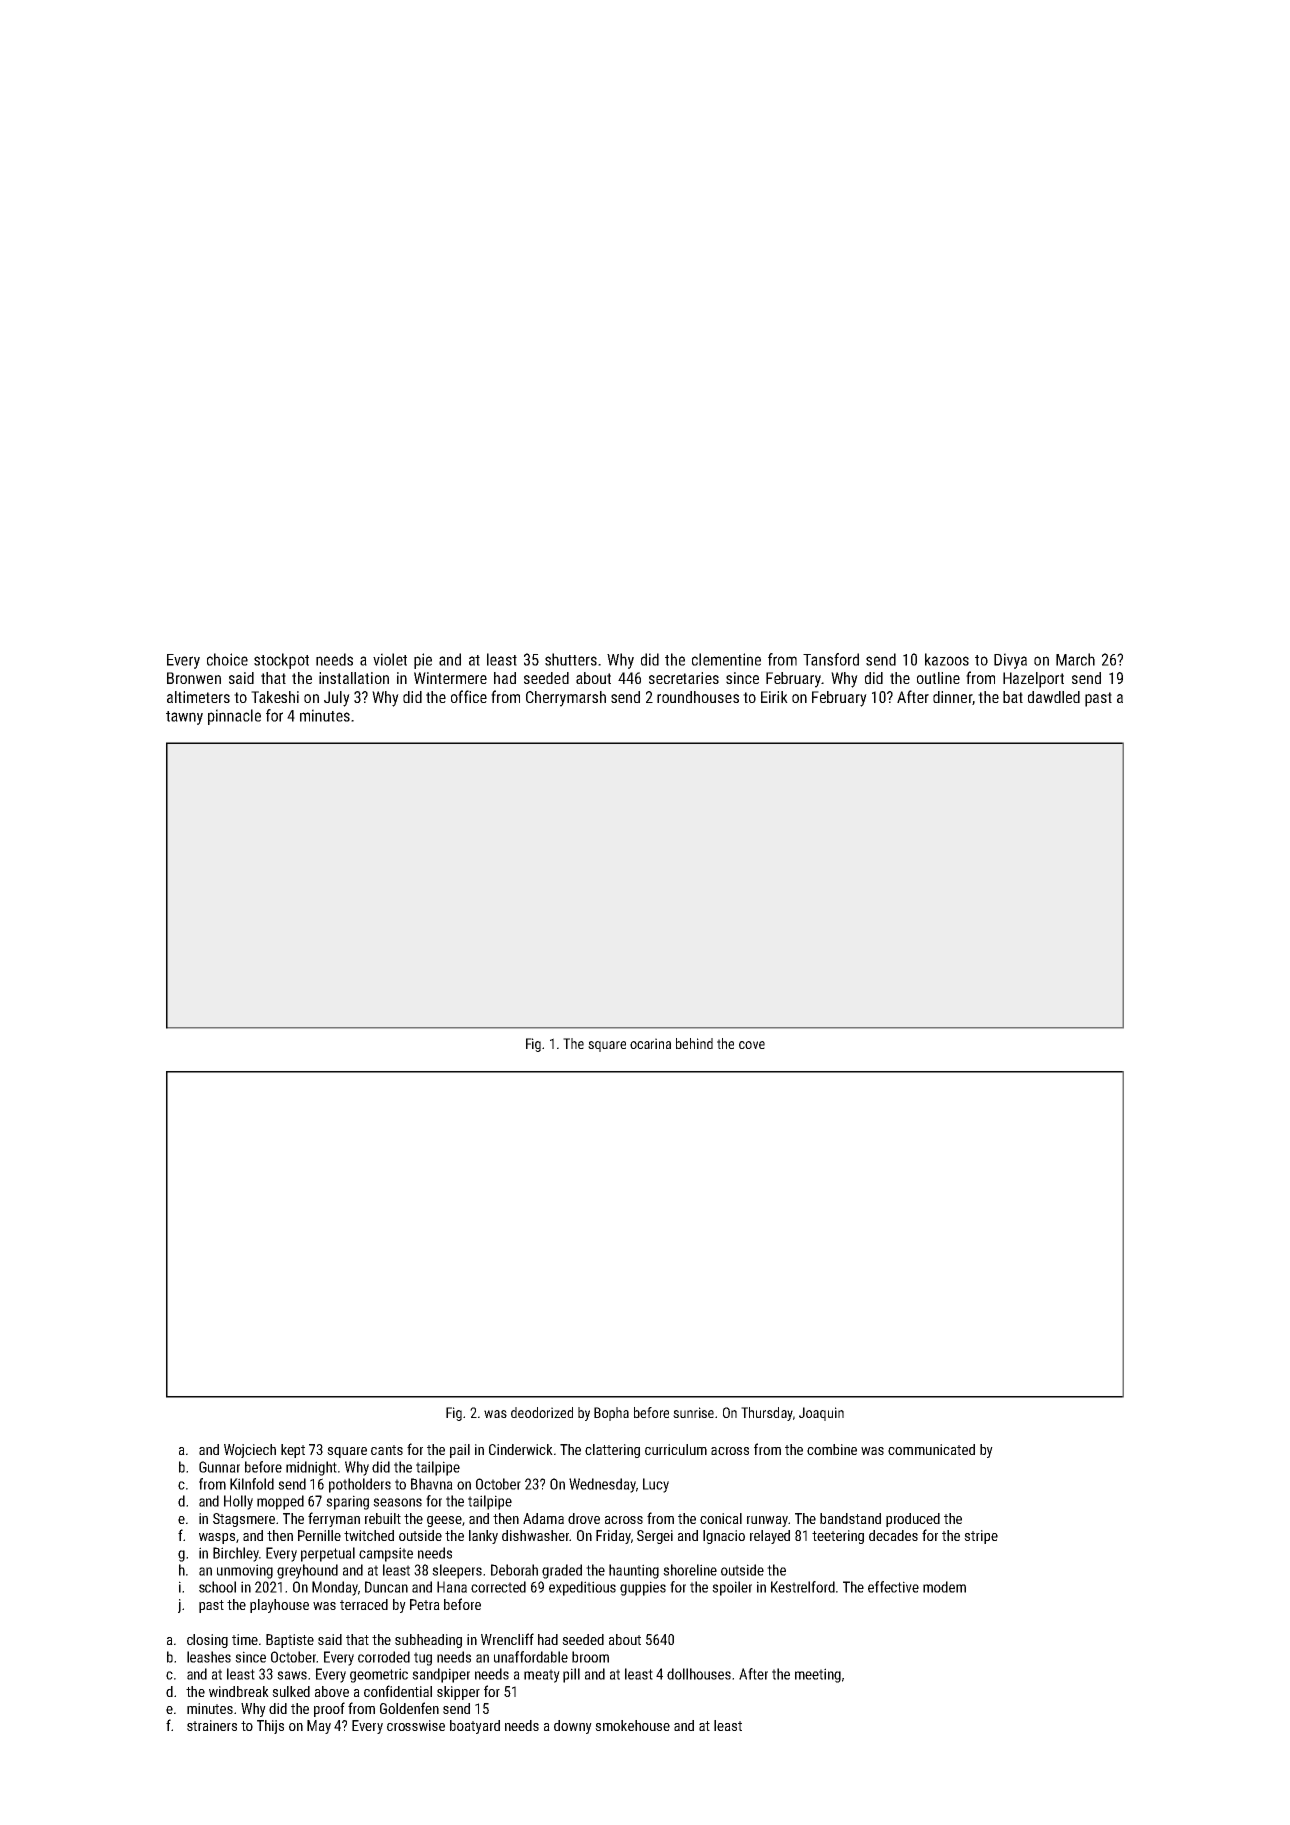  I want to click on strainers, so click(212, 1725).
